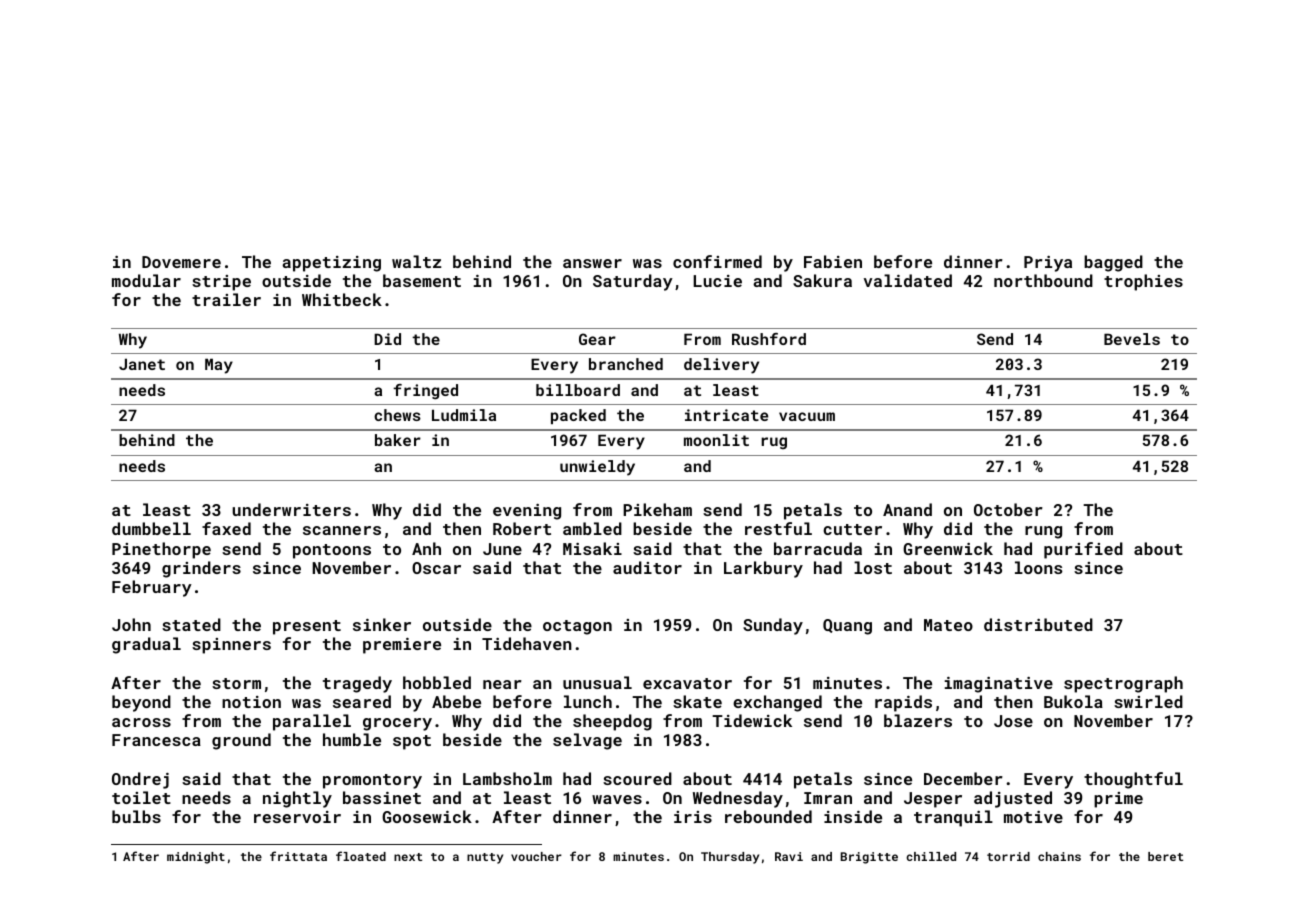 The width and height of the document is (1308, 924). I want to click on thoughtful, so click(1133, 780).
